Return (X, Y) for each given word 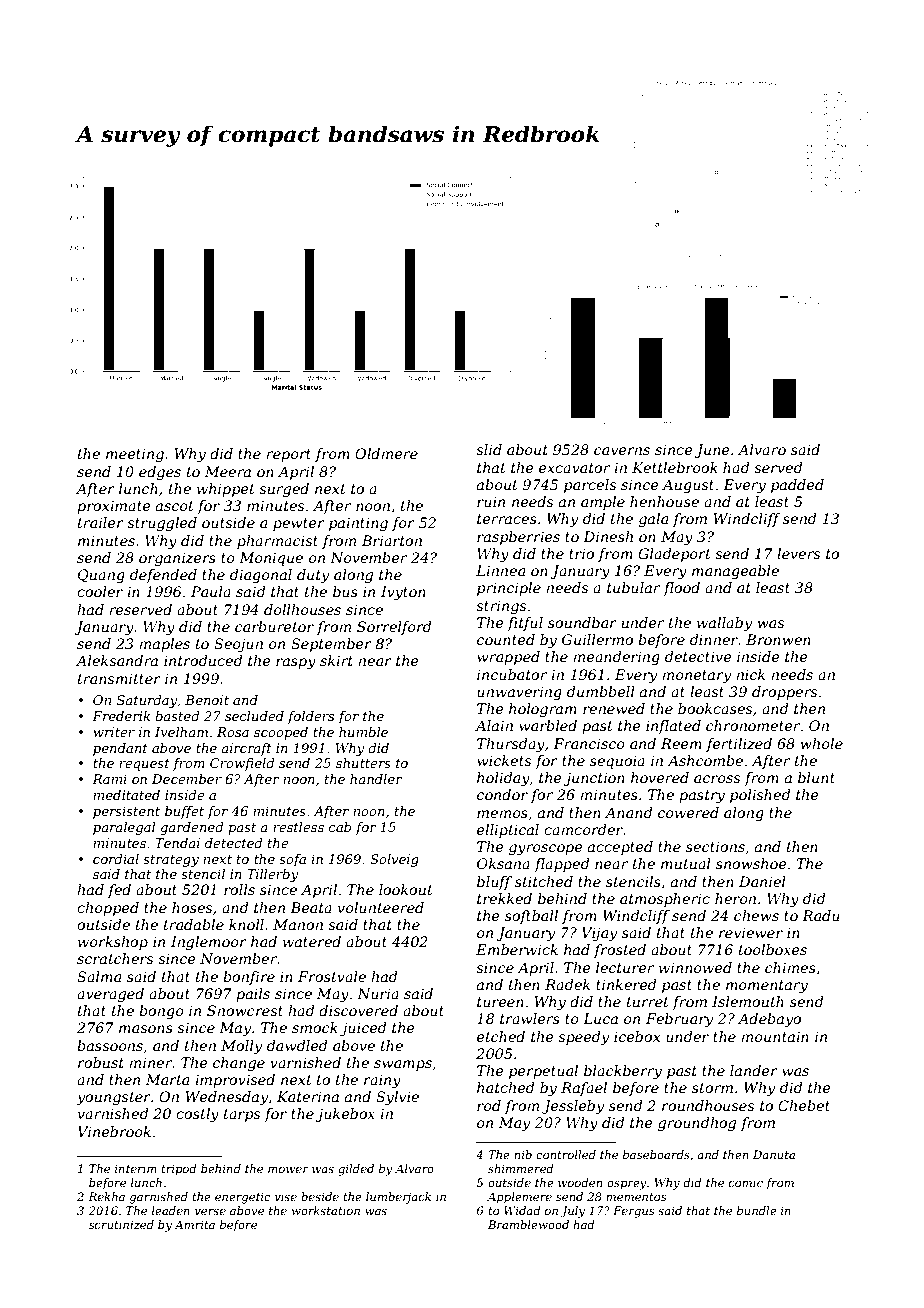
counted (506, 639)
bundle (757, 1210)
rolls (239, 889)
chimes (790, 967)
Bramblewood (528, 1224)
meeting (135, 455)
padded (797, 486)
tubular (633, 587)
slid (489, 449)
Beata (311, 907)
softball (531, 917)
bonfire (249, 978)
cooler (100, 591)
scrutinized (121, 1224)
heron (735, 898)
